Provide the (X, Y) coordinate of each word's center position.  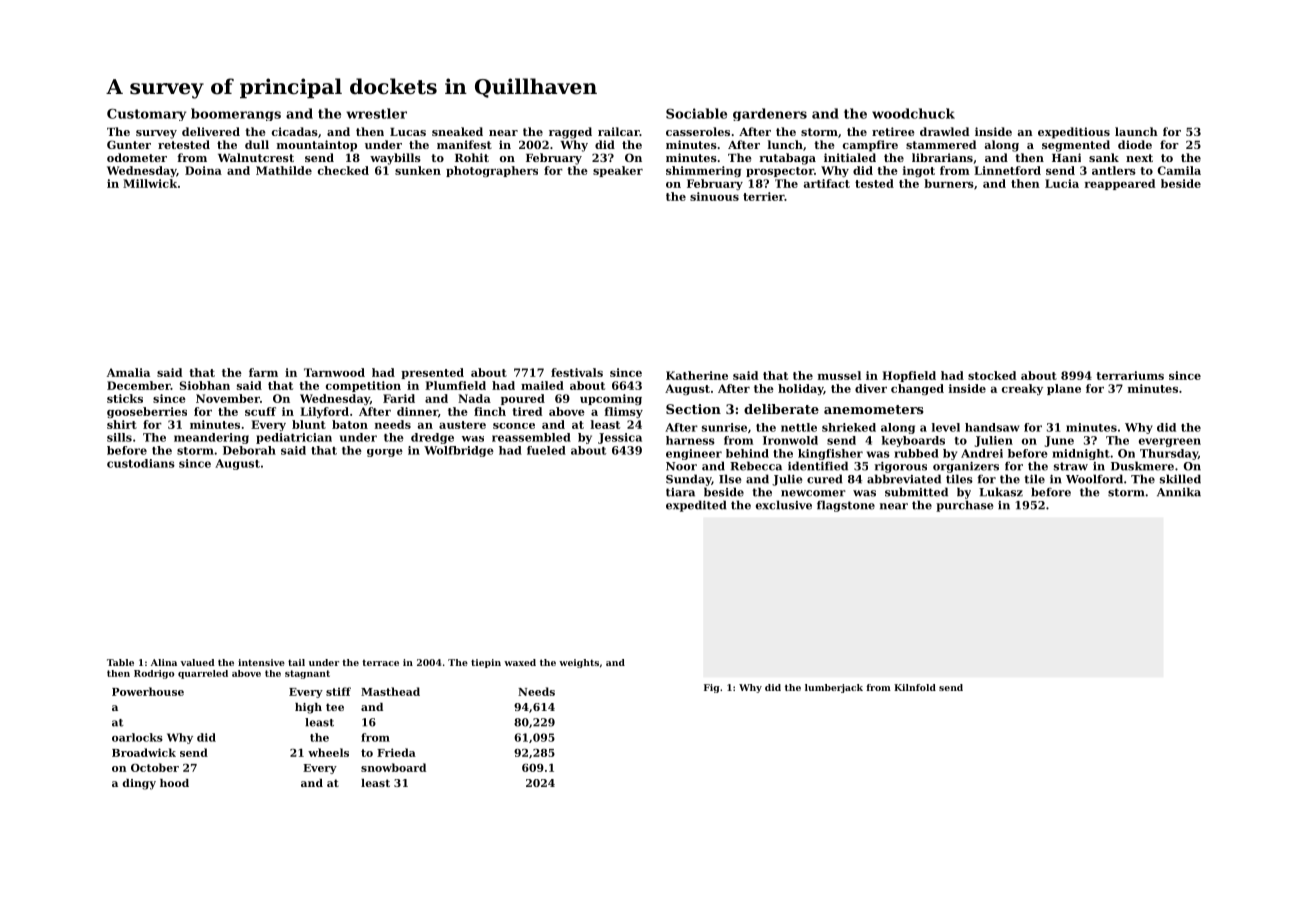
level (946, 427)
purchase (964, 506)
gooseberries (147, 412)
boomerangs (236, 114)
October (155, 767)
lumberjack (834, 688)
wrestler (376, 113)
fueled (546, 450)
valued (198, 662)
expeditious (1074, 133)
